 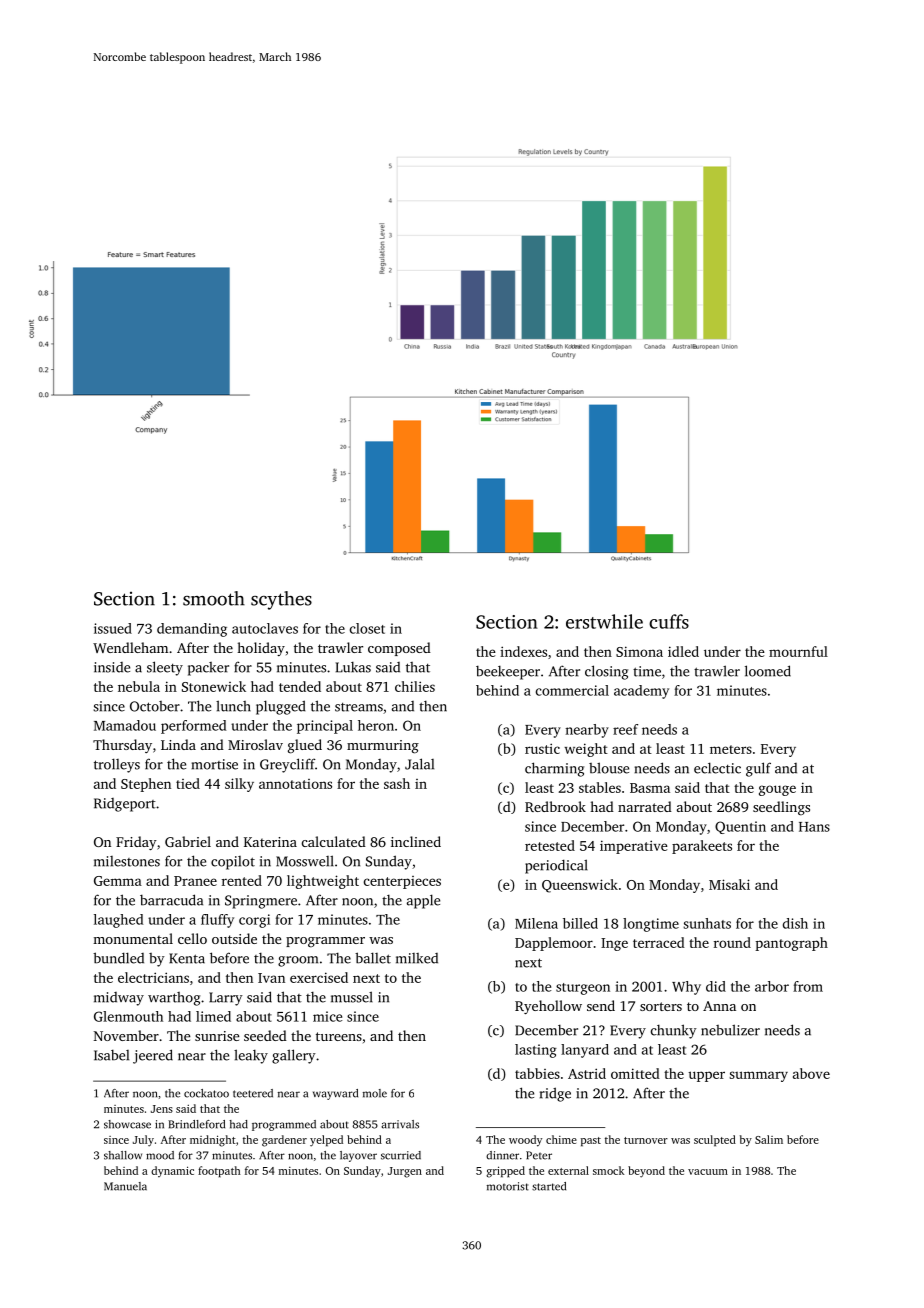 What do you see at coordinates (287, 765) in the document?
I see `Greycliff` at bounding box center [287, 765].
